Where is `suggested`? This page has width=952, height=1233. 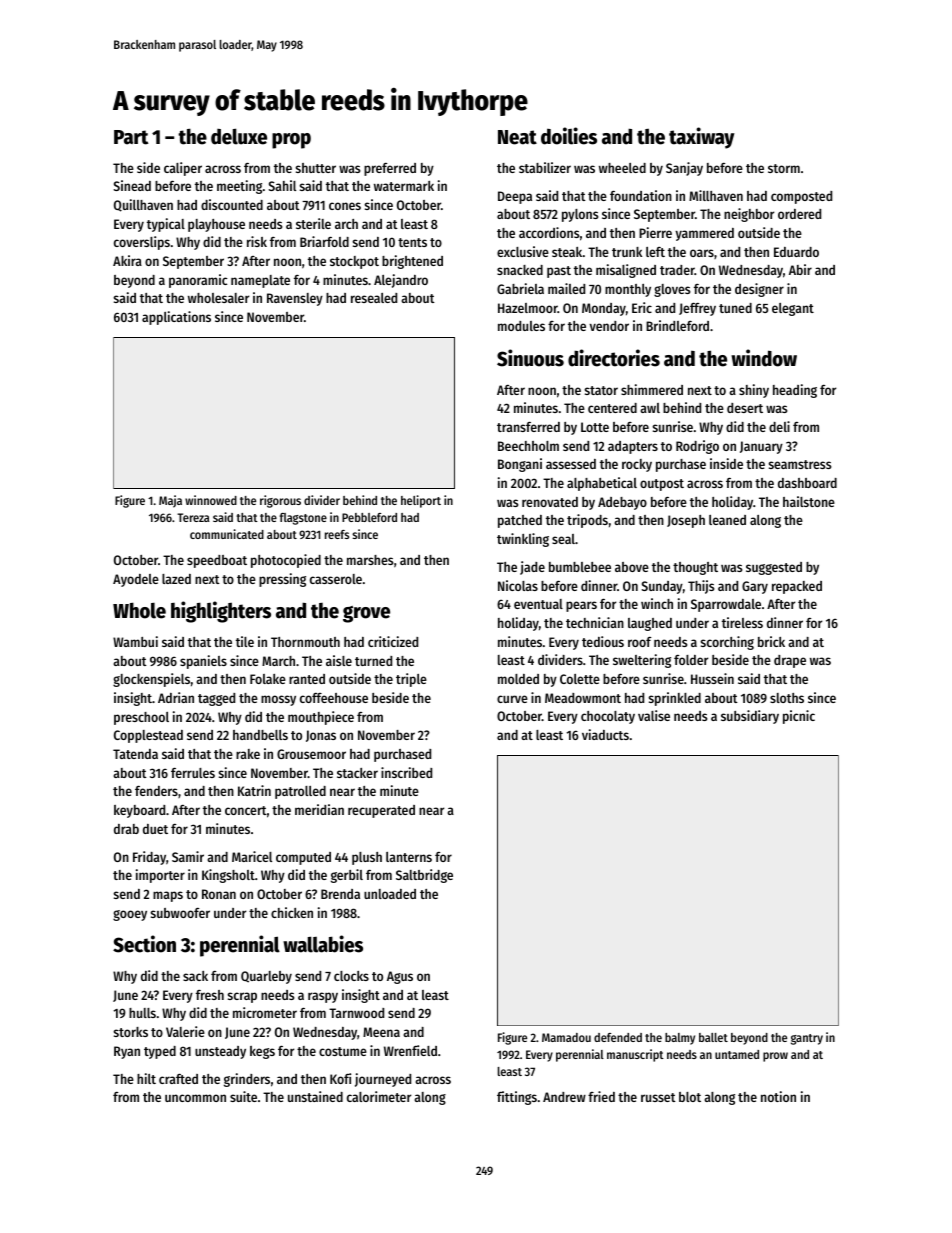
suggested is located at coordinates (774, 568).
